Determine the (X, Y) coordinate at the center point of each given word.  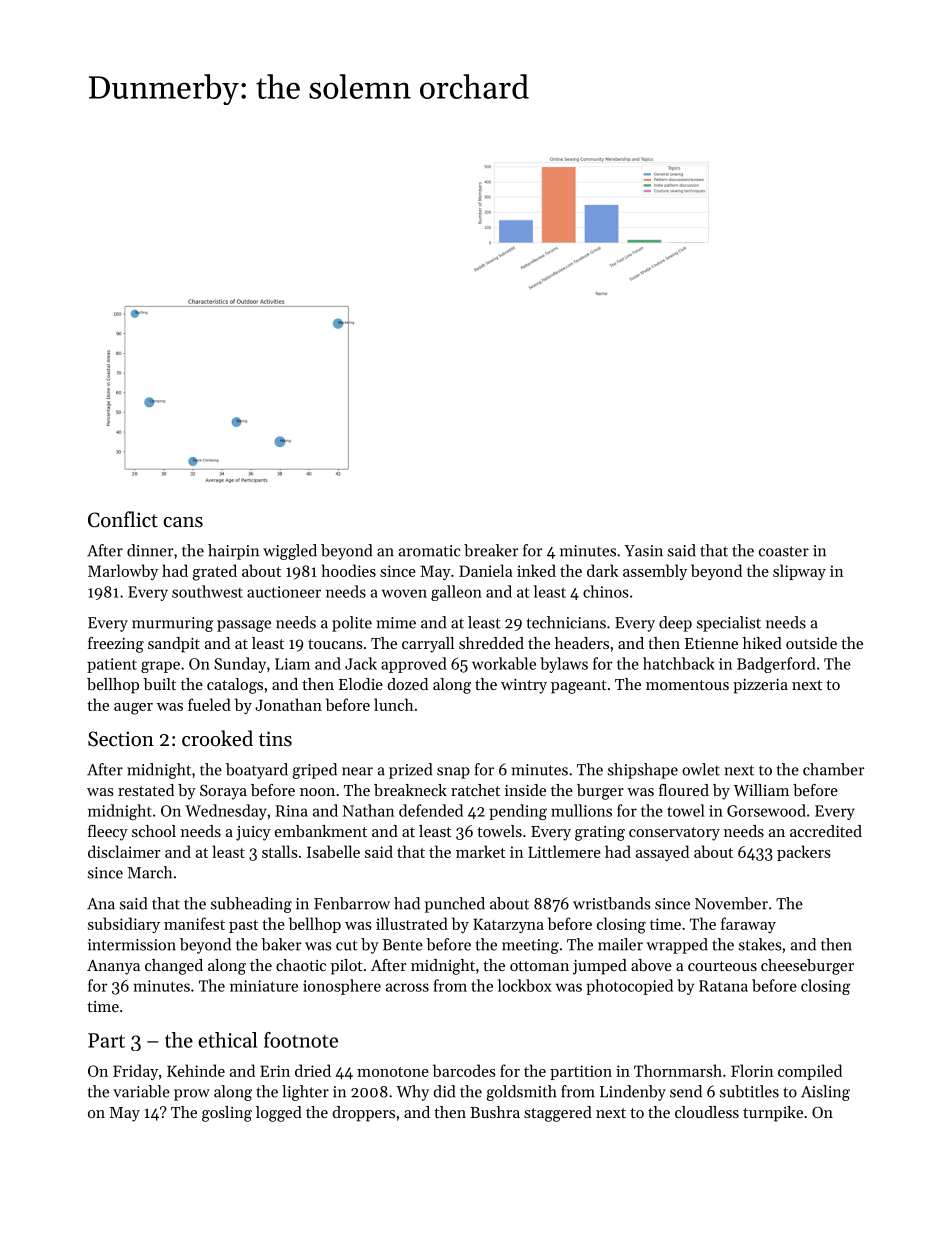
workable (504, 663)
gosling (227, 1114)
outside (811, 643)
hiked (762, 643)
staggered (558, 1114)
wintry (524, 686)
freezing (116, 645)
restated (146, 790)
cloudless (707, 1112)
